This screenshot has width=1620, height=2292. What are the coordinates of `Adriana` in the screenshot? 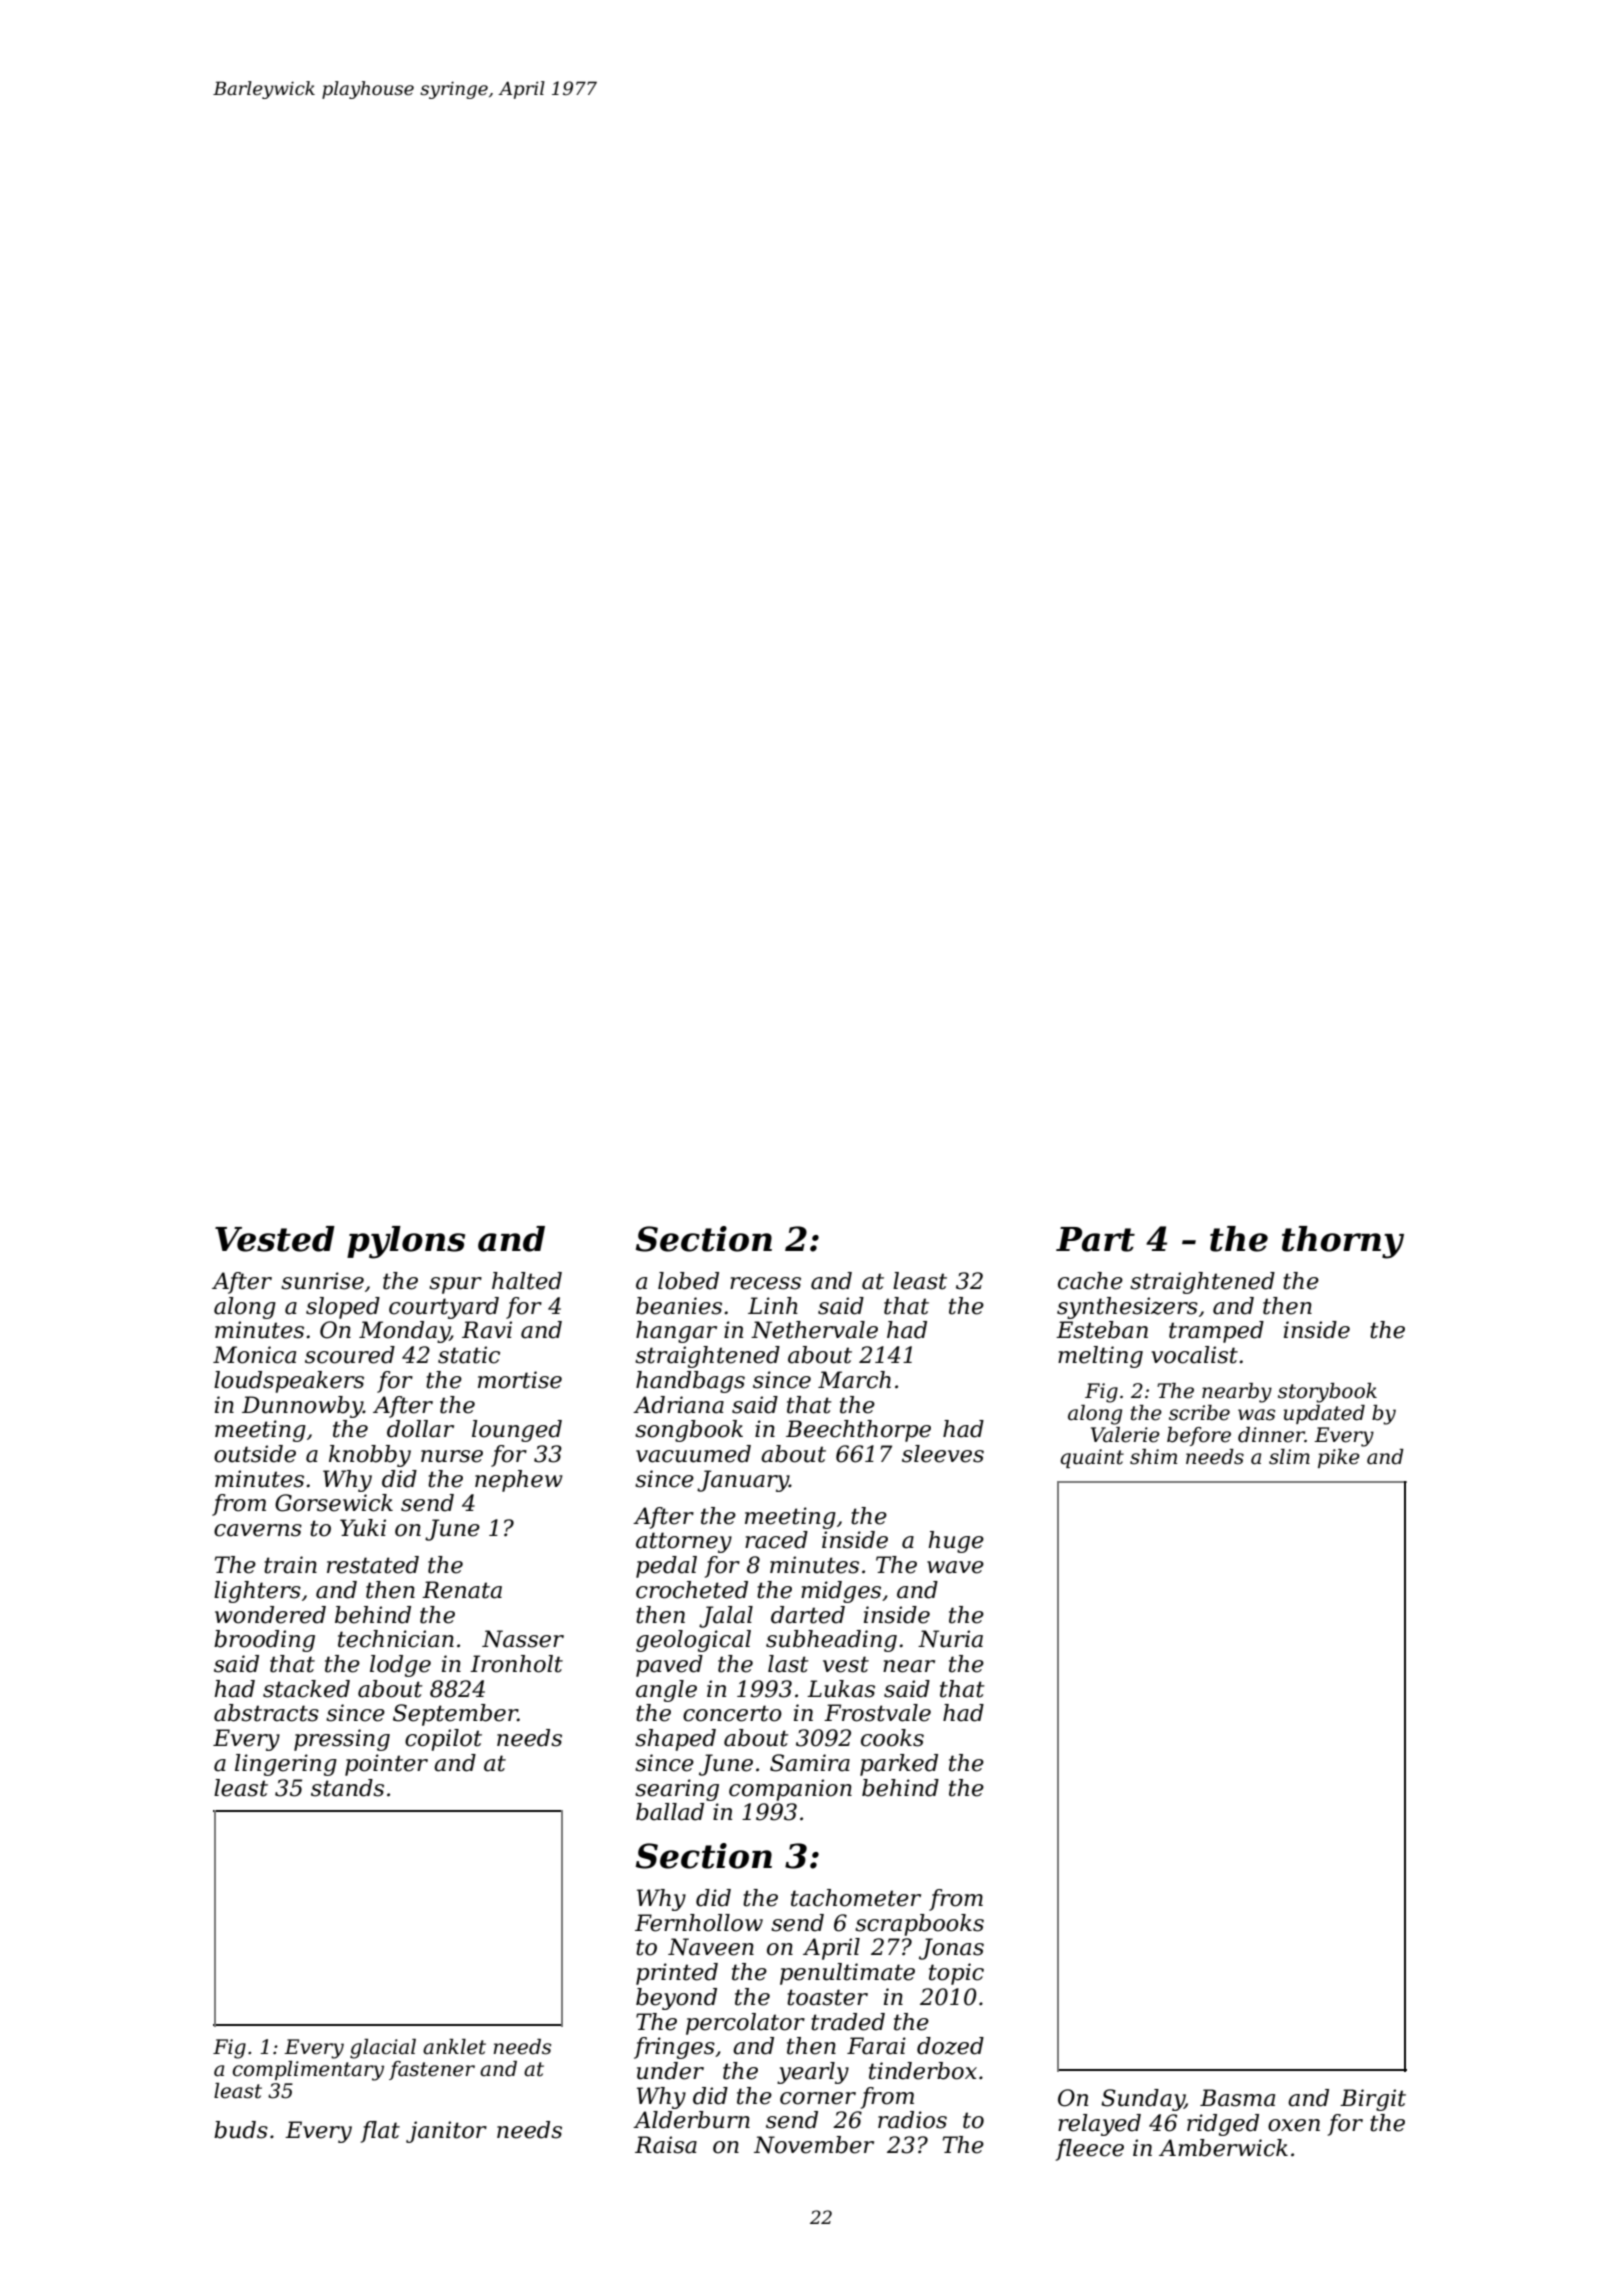 It's located at (678, 1405).
